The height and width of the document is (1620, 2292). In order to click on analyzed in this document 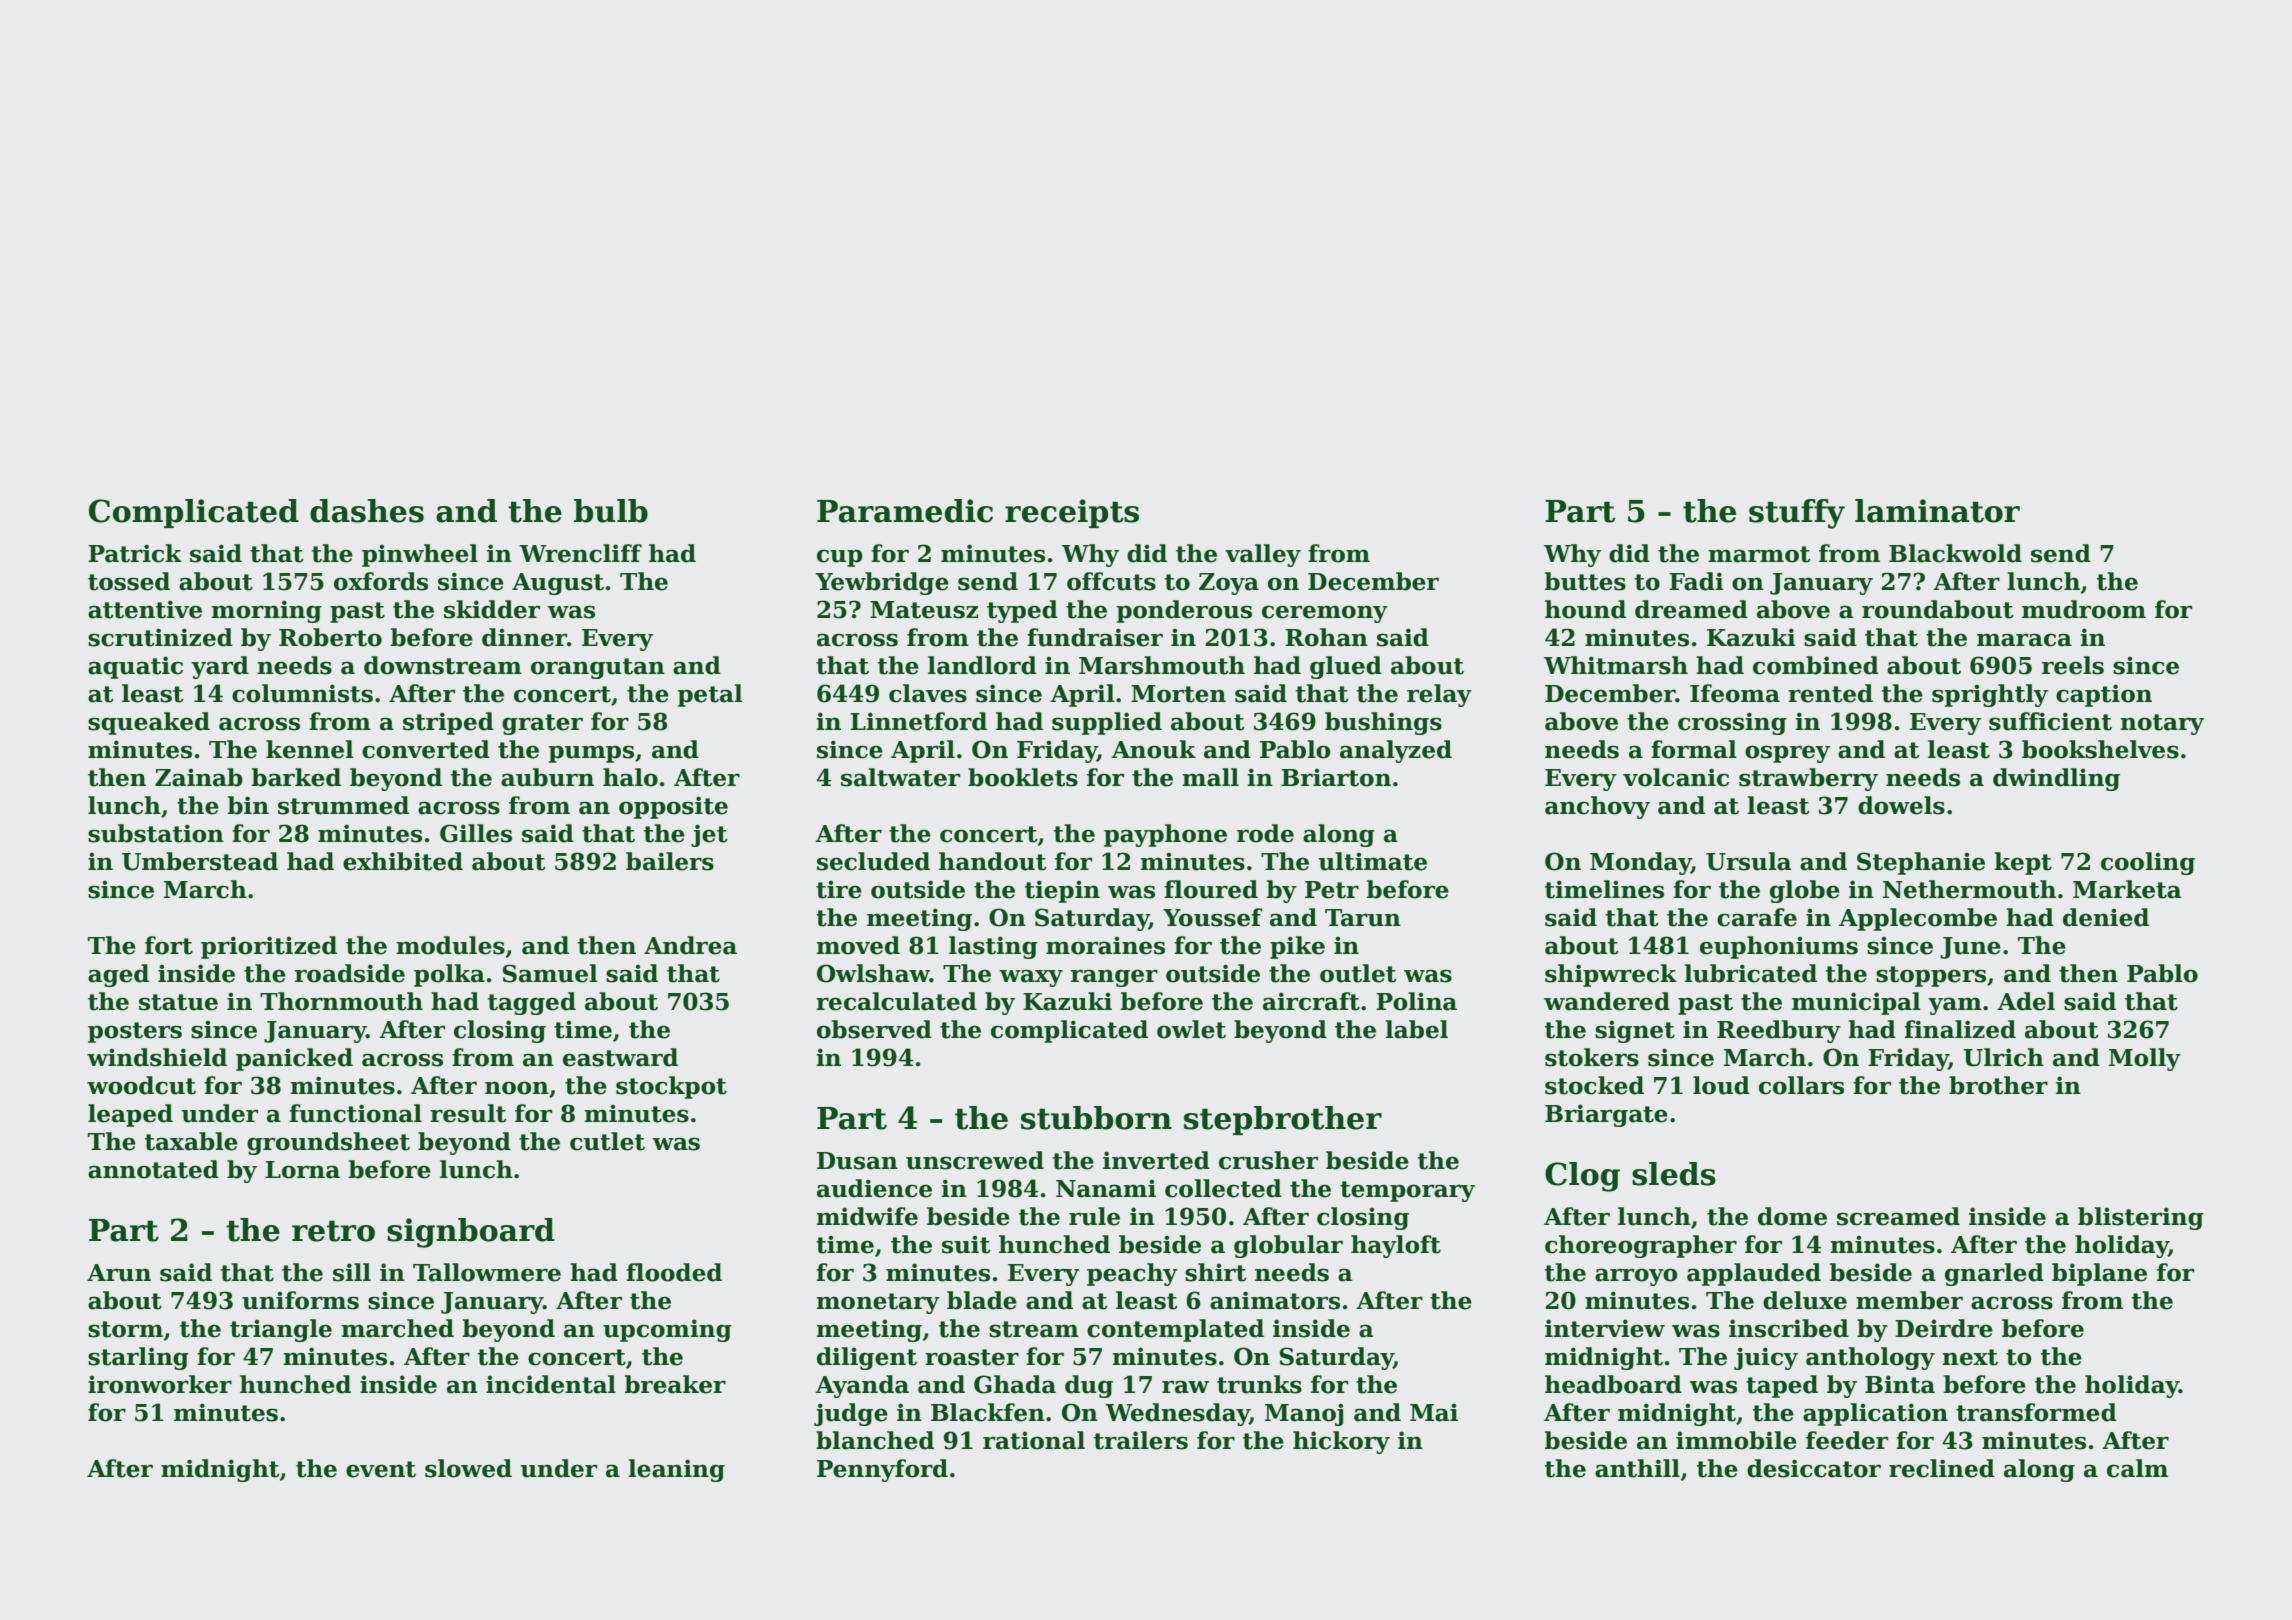, I will do `click(1396, 751)`.
